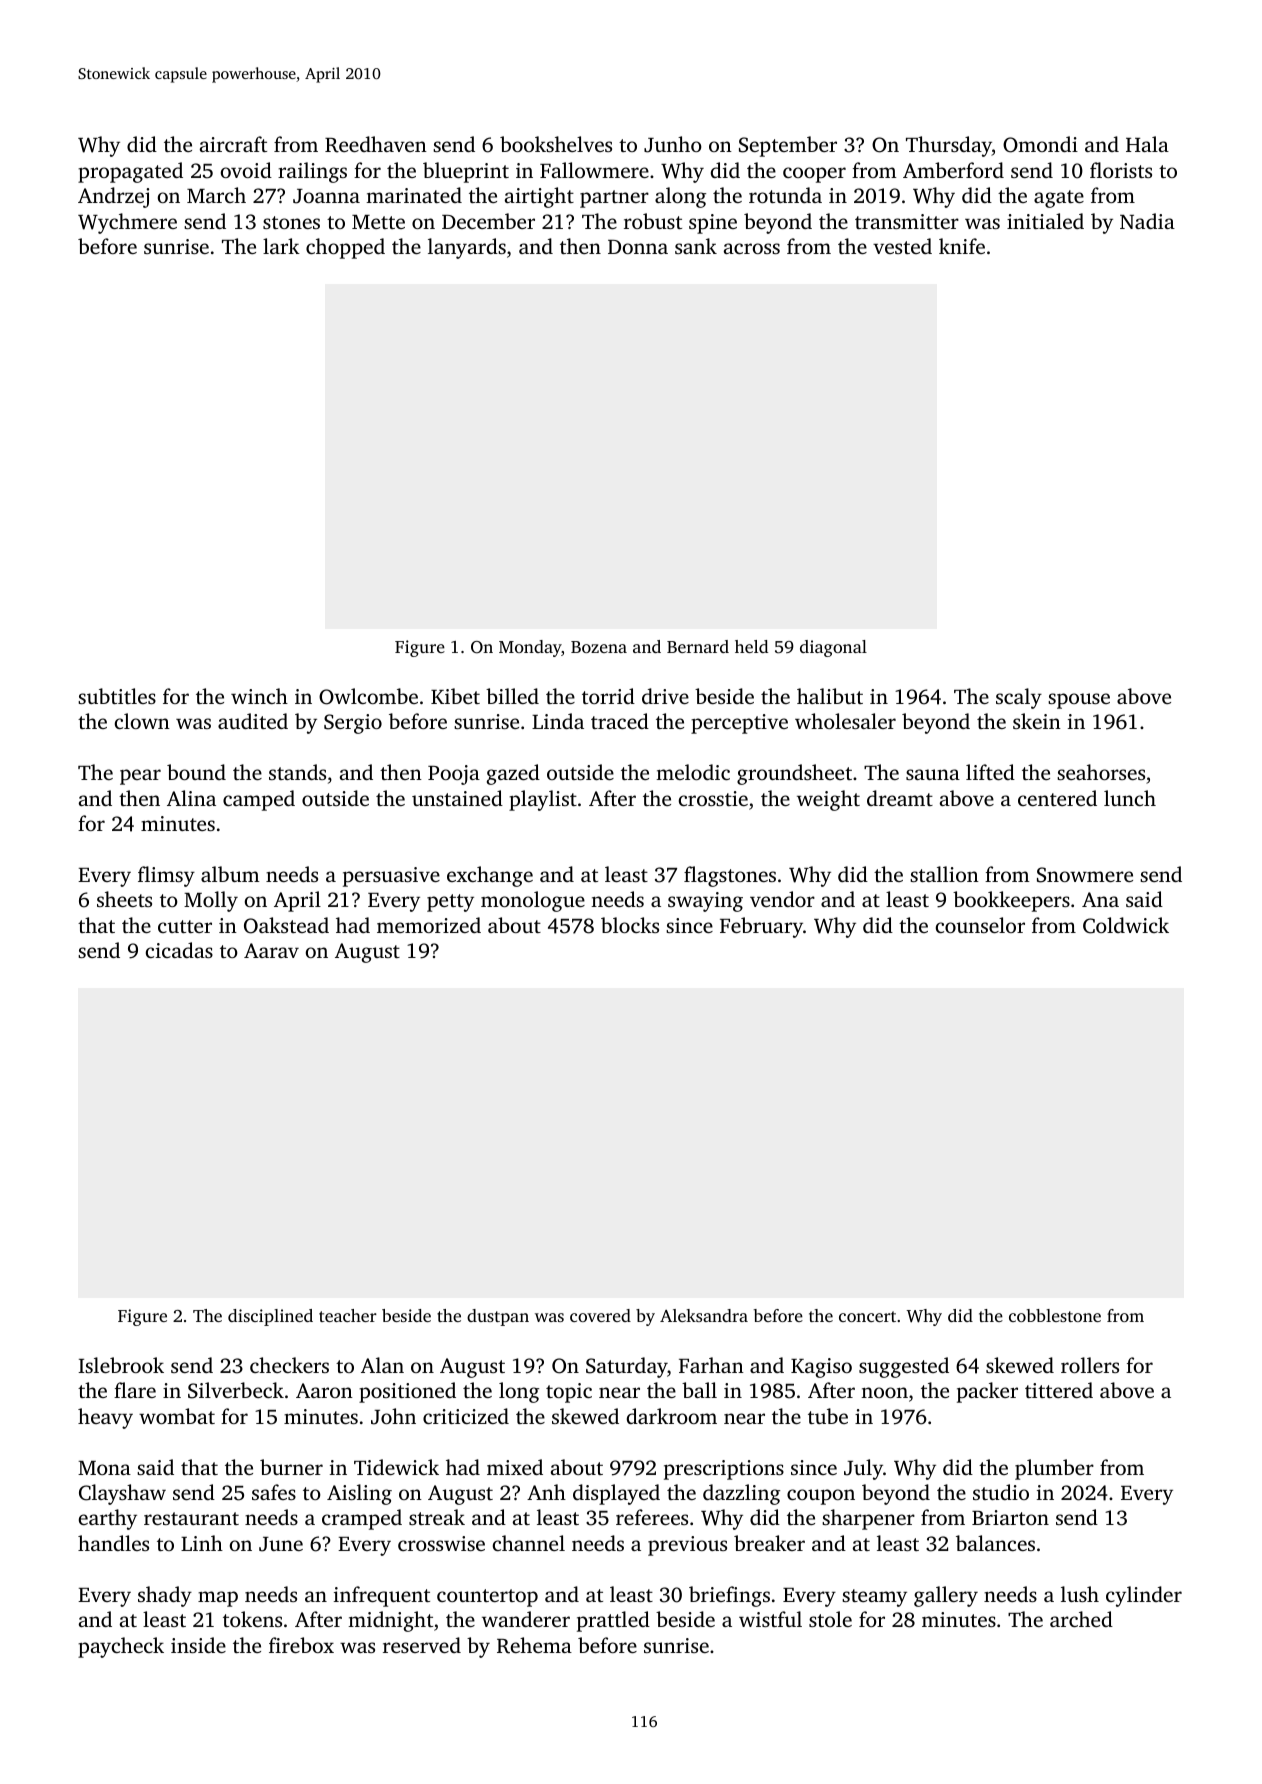  I want to click on chopped, so click(345, 248).
